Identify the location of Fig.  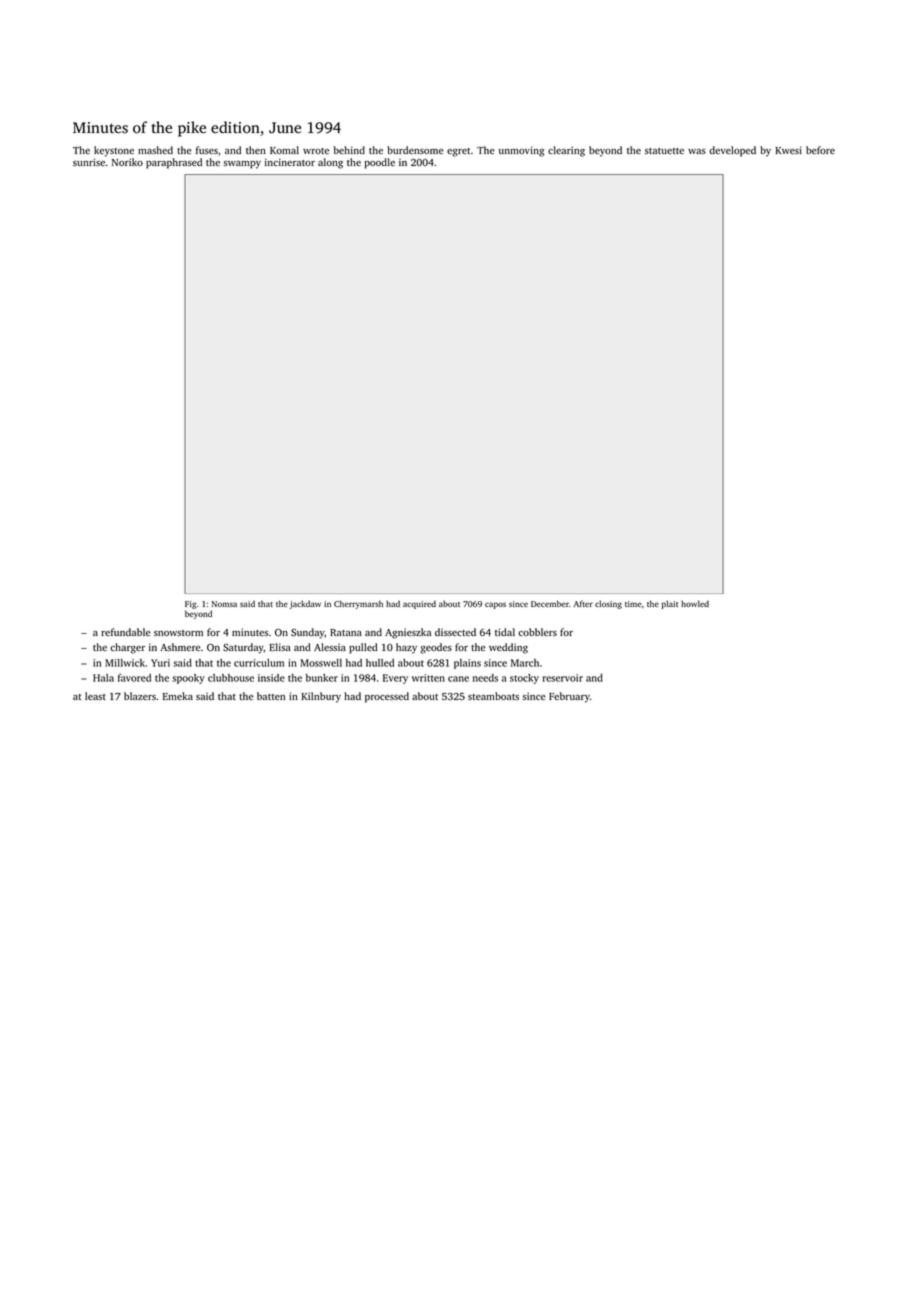
(190, 605).
